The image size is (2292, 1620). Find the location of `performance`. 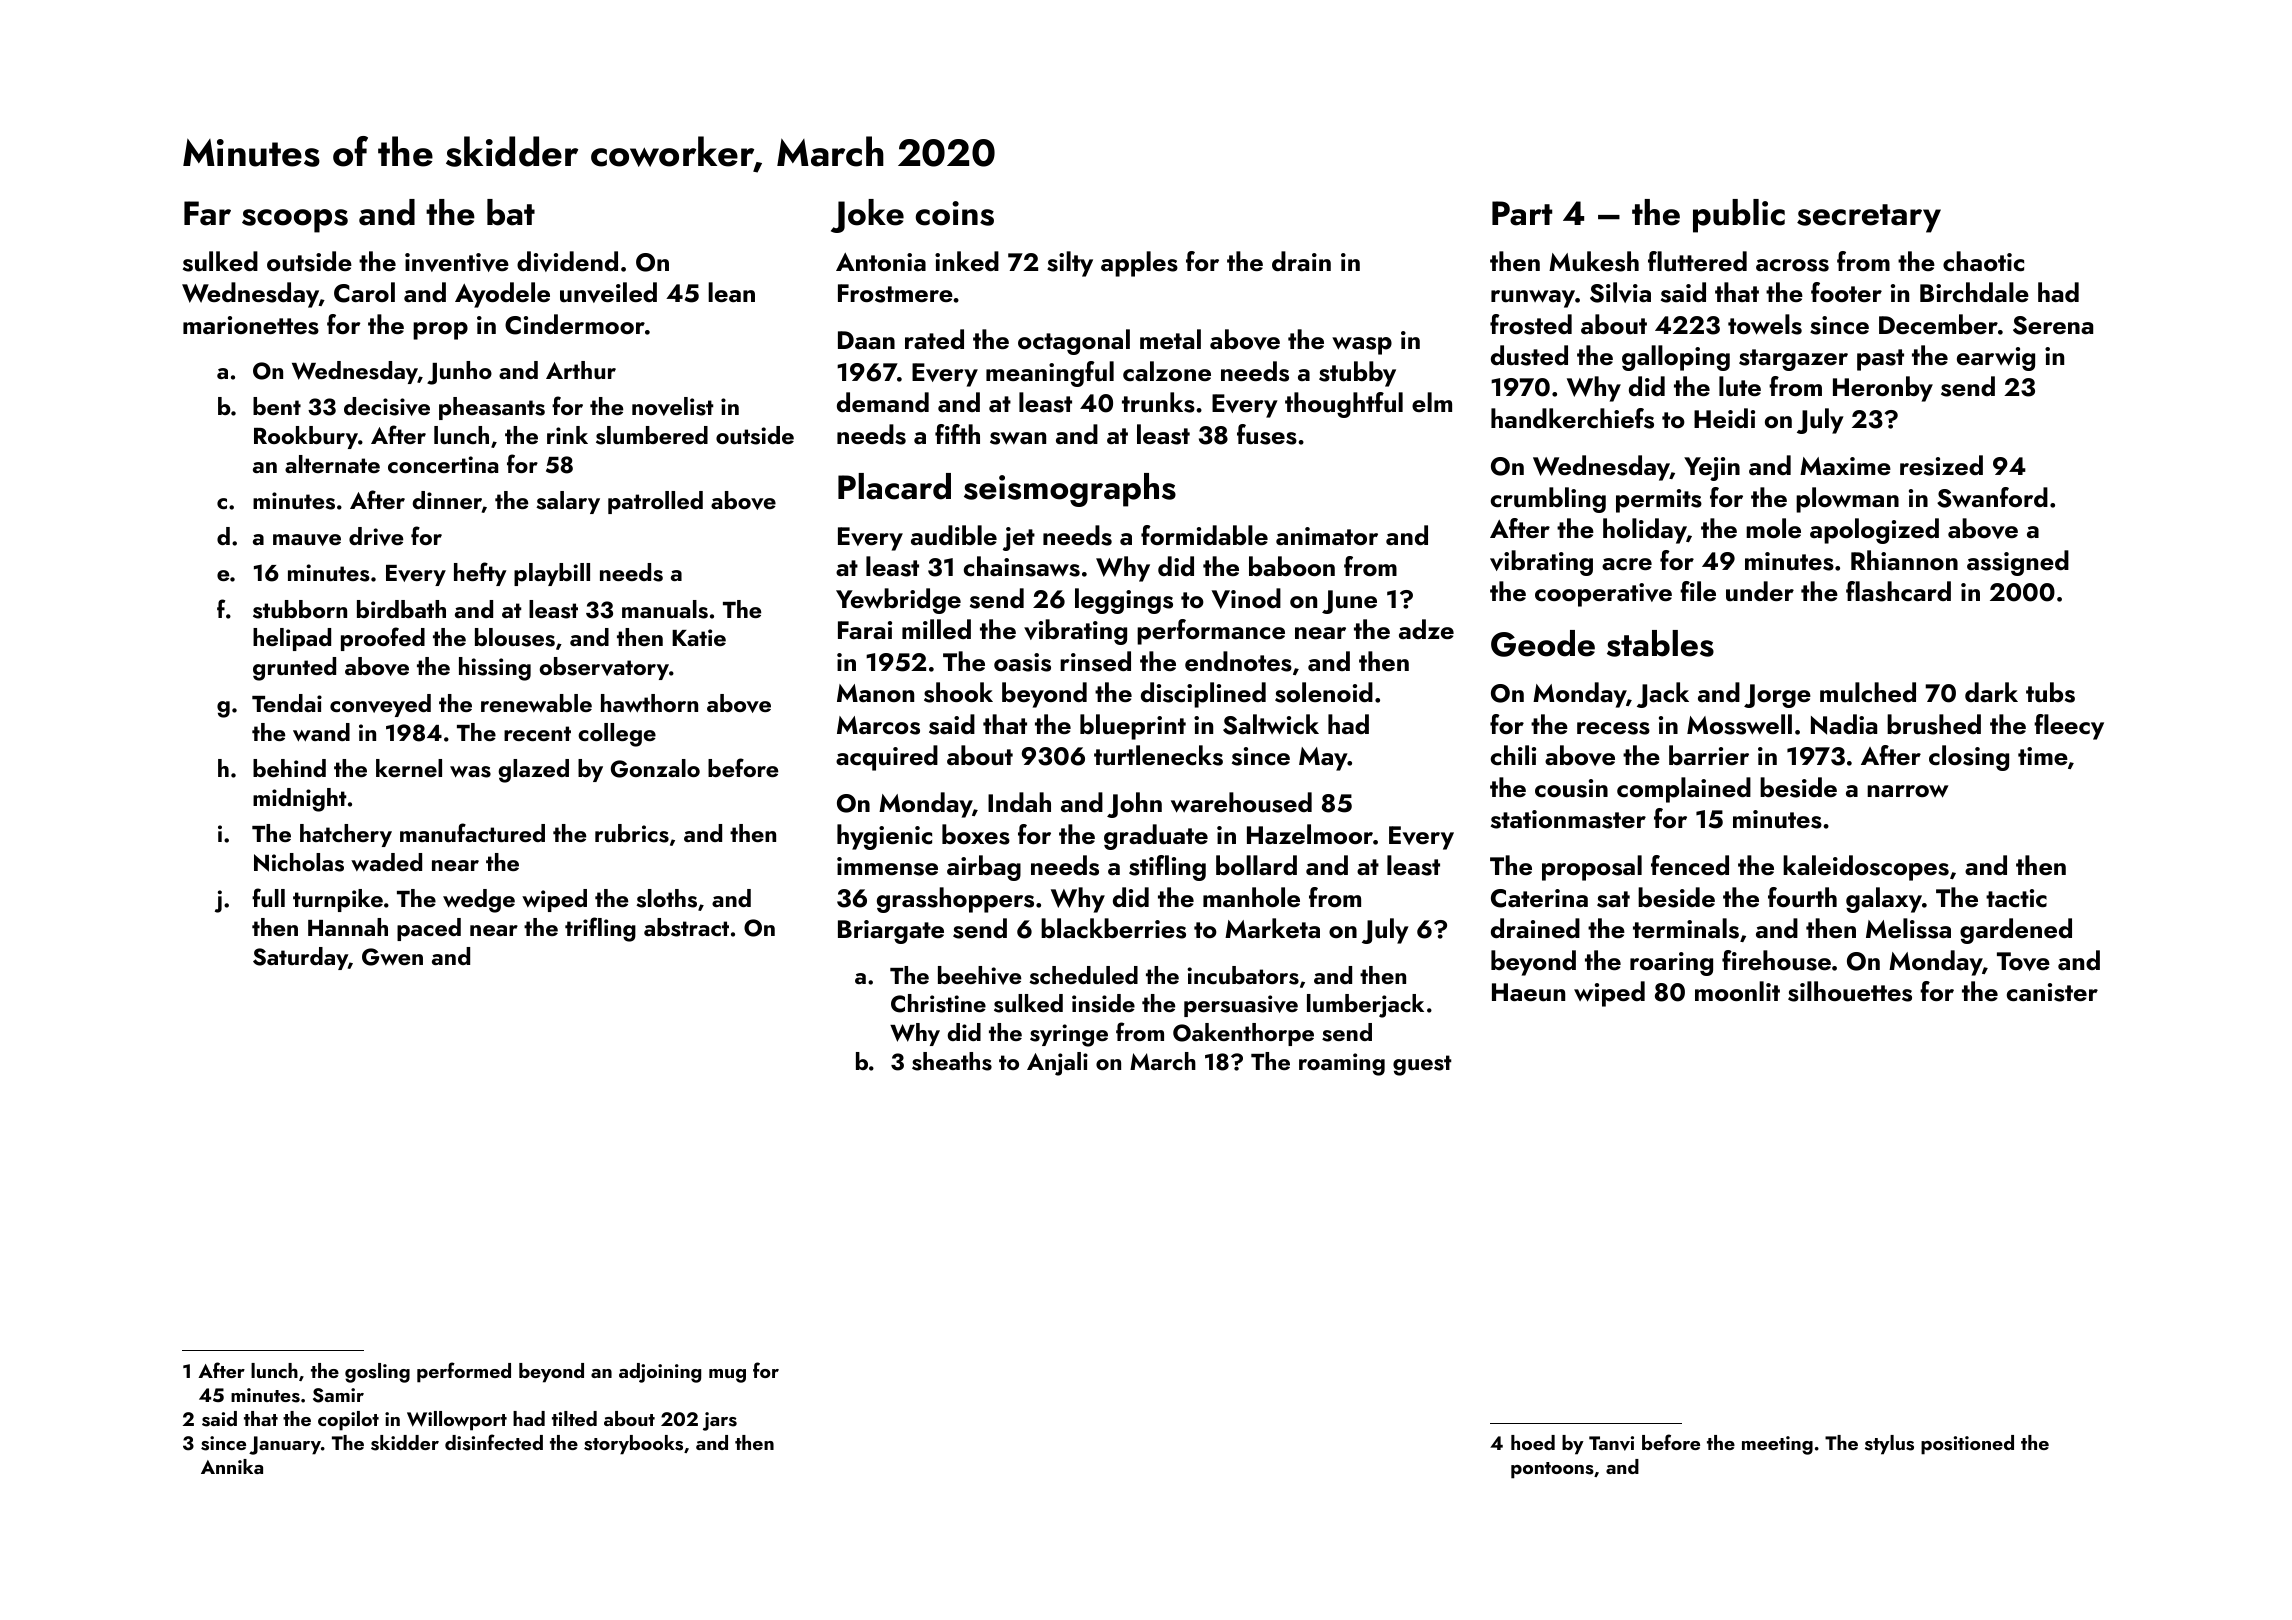

performance is located at coordinates (1211, 632).
